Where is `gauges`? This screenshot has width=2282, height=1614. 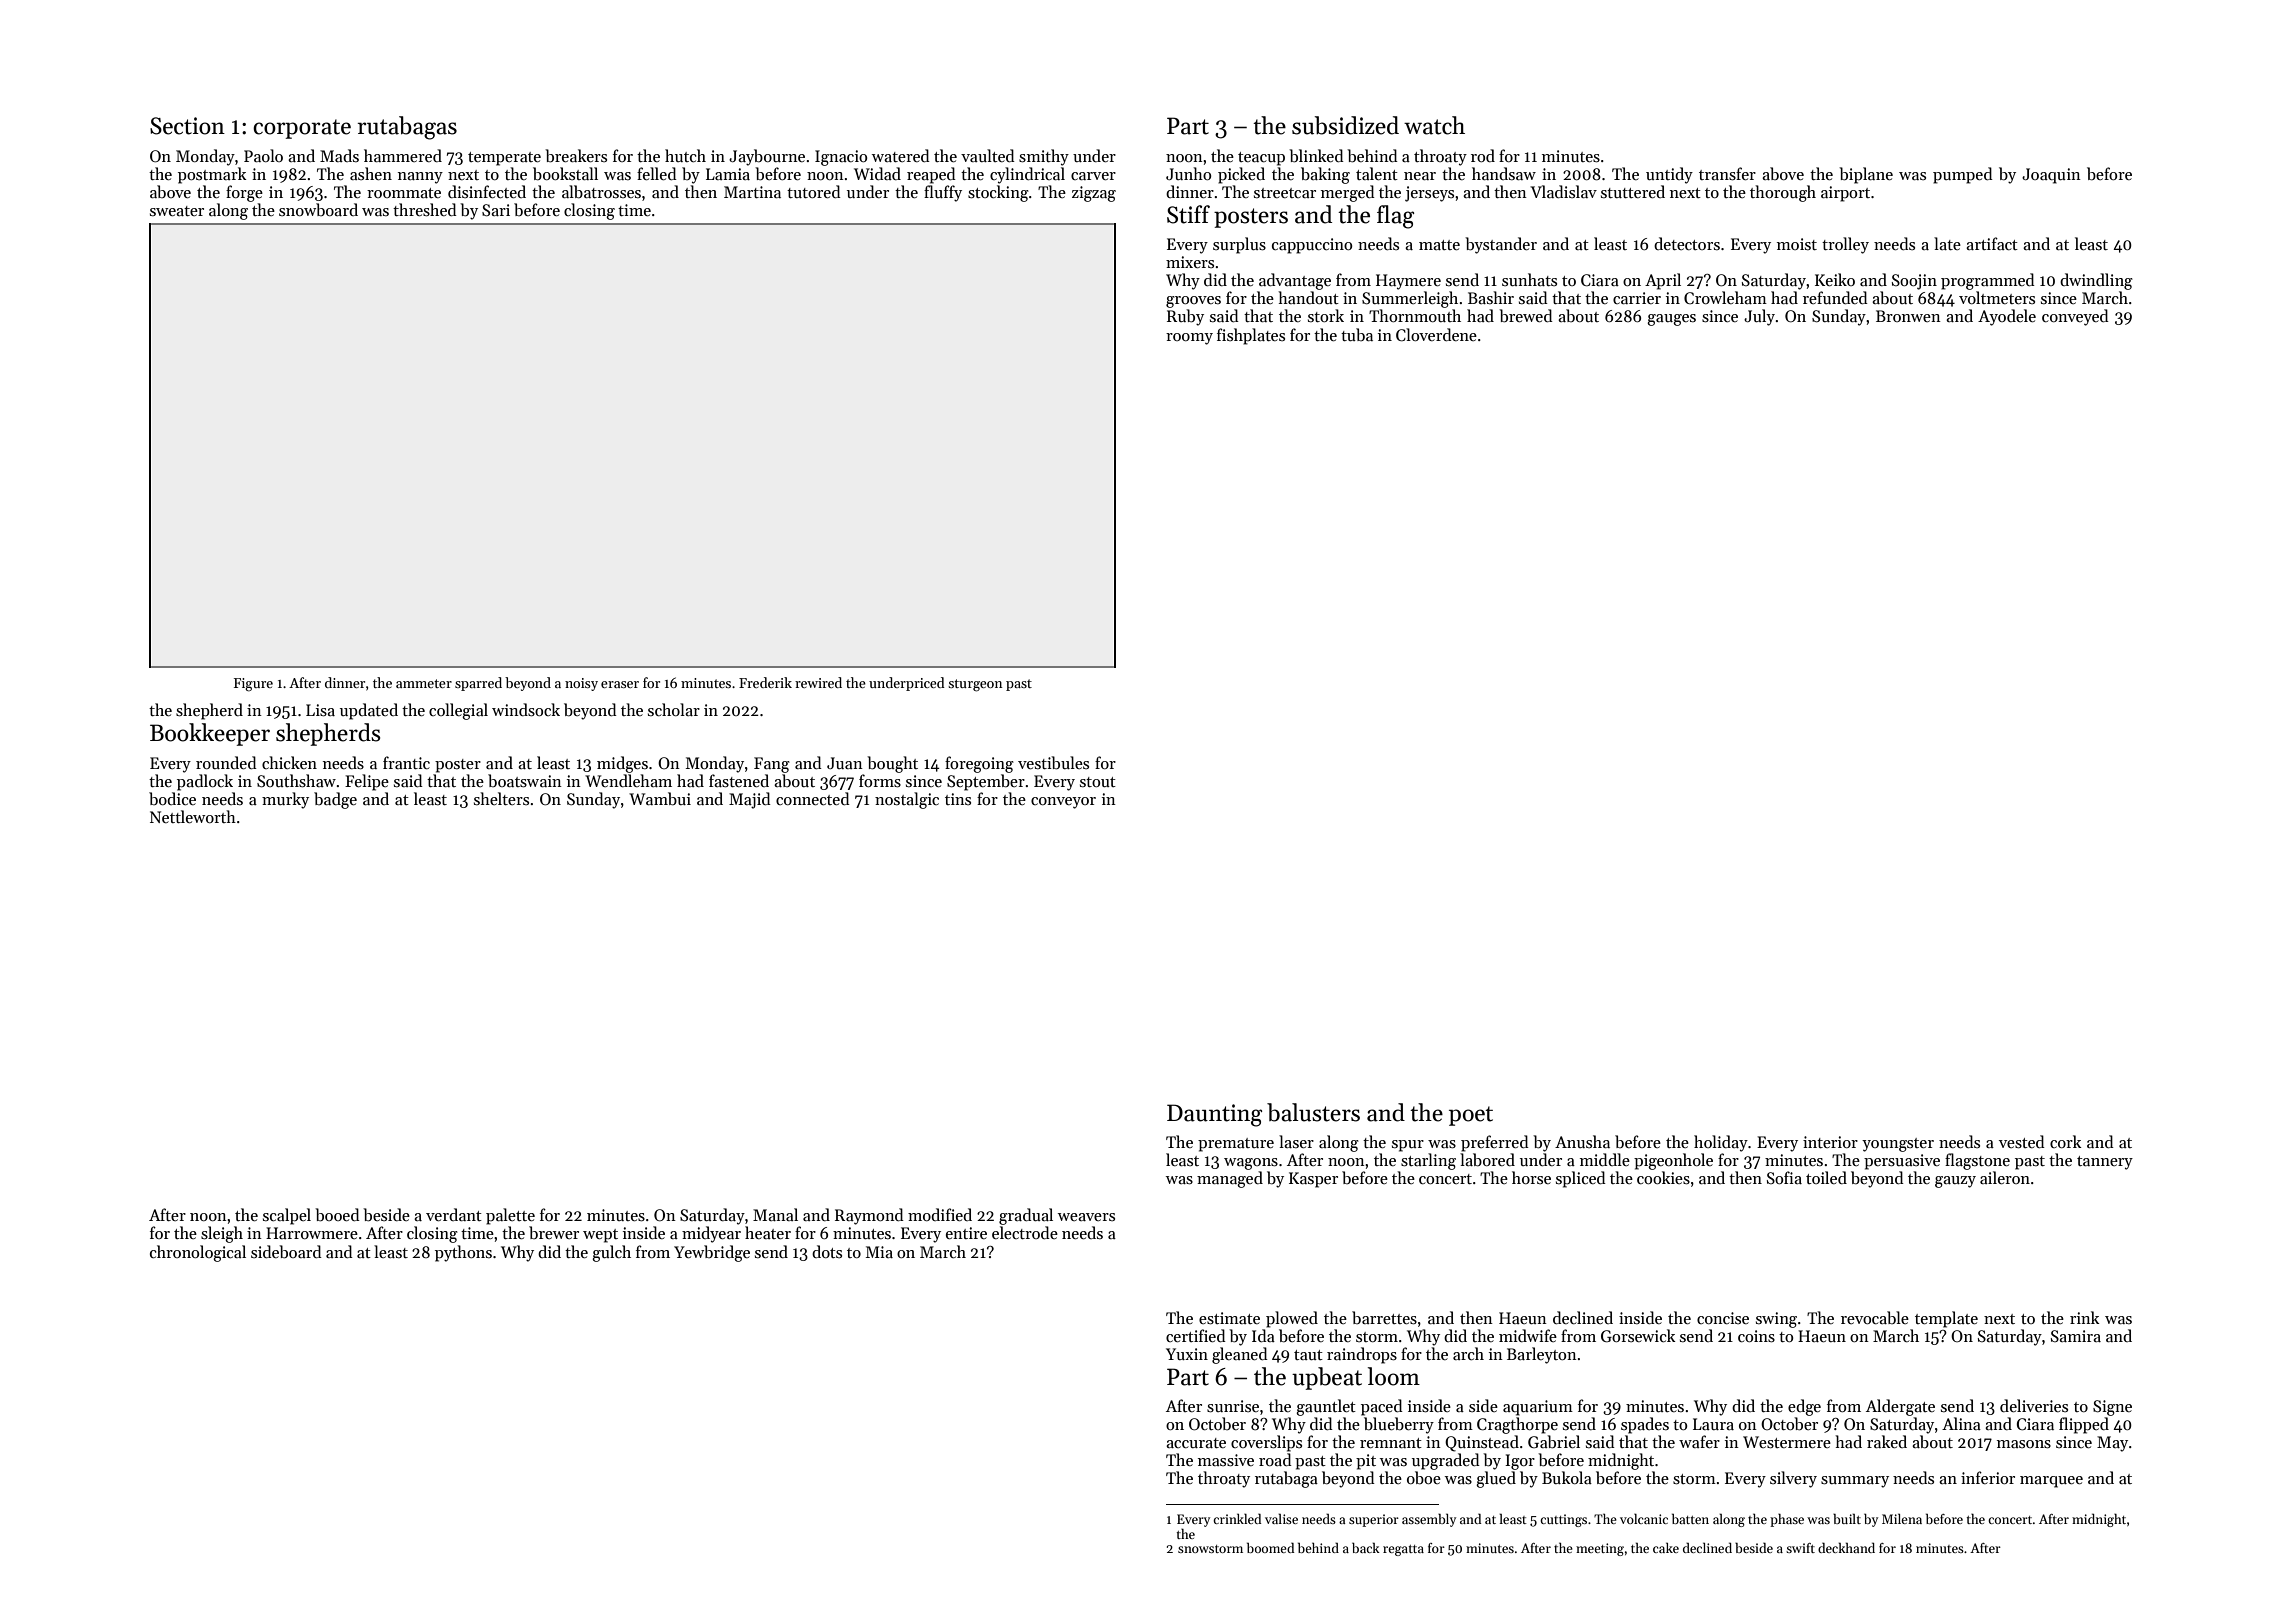 gauges is located at coordinates (1671, 320).
